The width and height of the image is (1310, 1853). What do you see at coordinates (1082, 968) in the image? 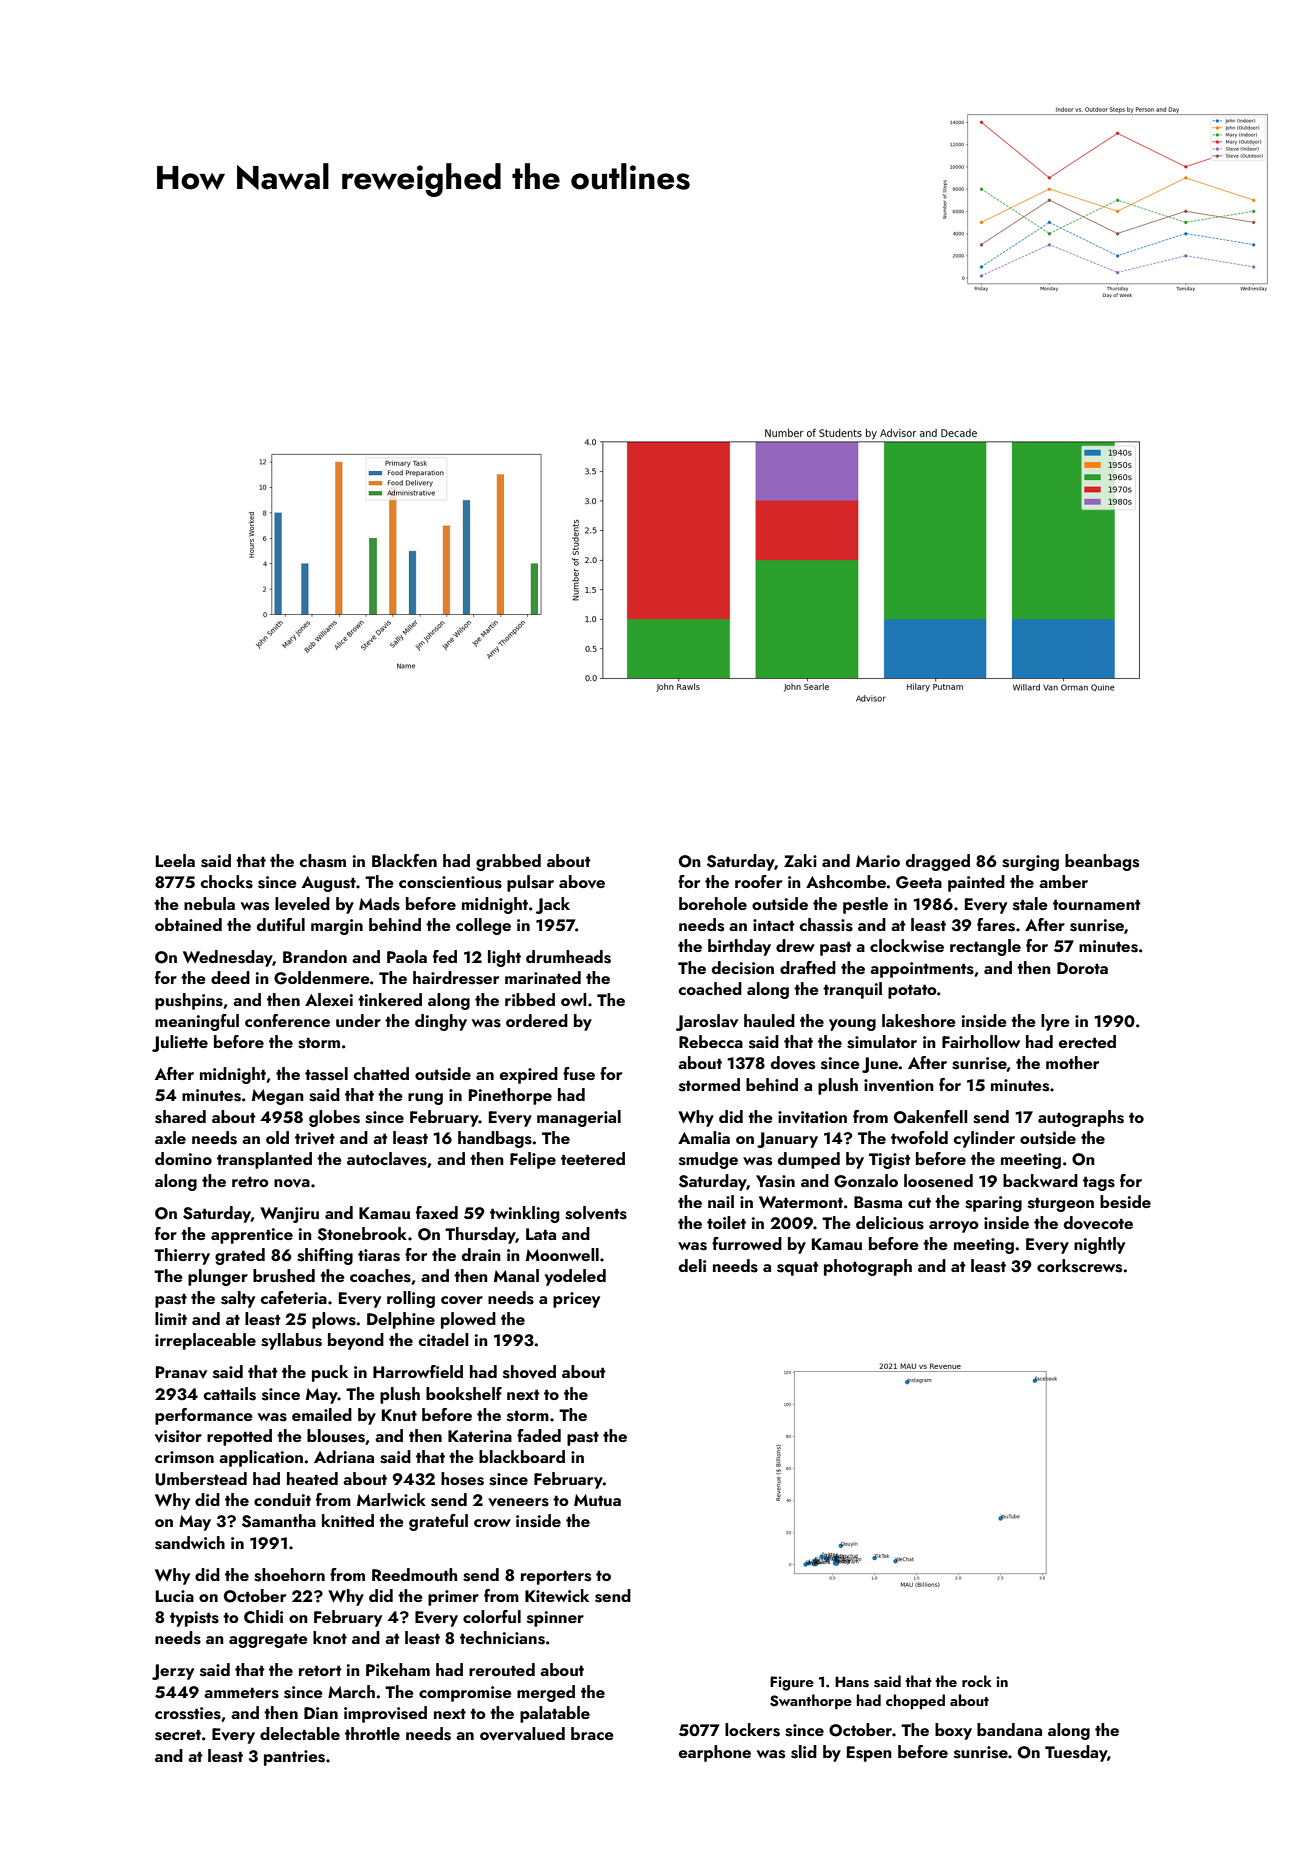
I see `Dorota` at bounding box center [1082, 968].
